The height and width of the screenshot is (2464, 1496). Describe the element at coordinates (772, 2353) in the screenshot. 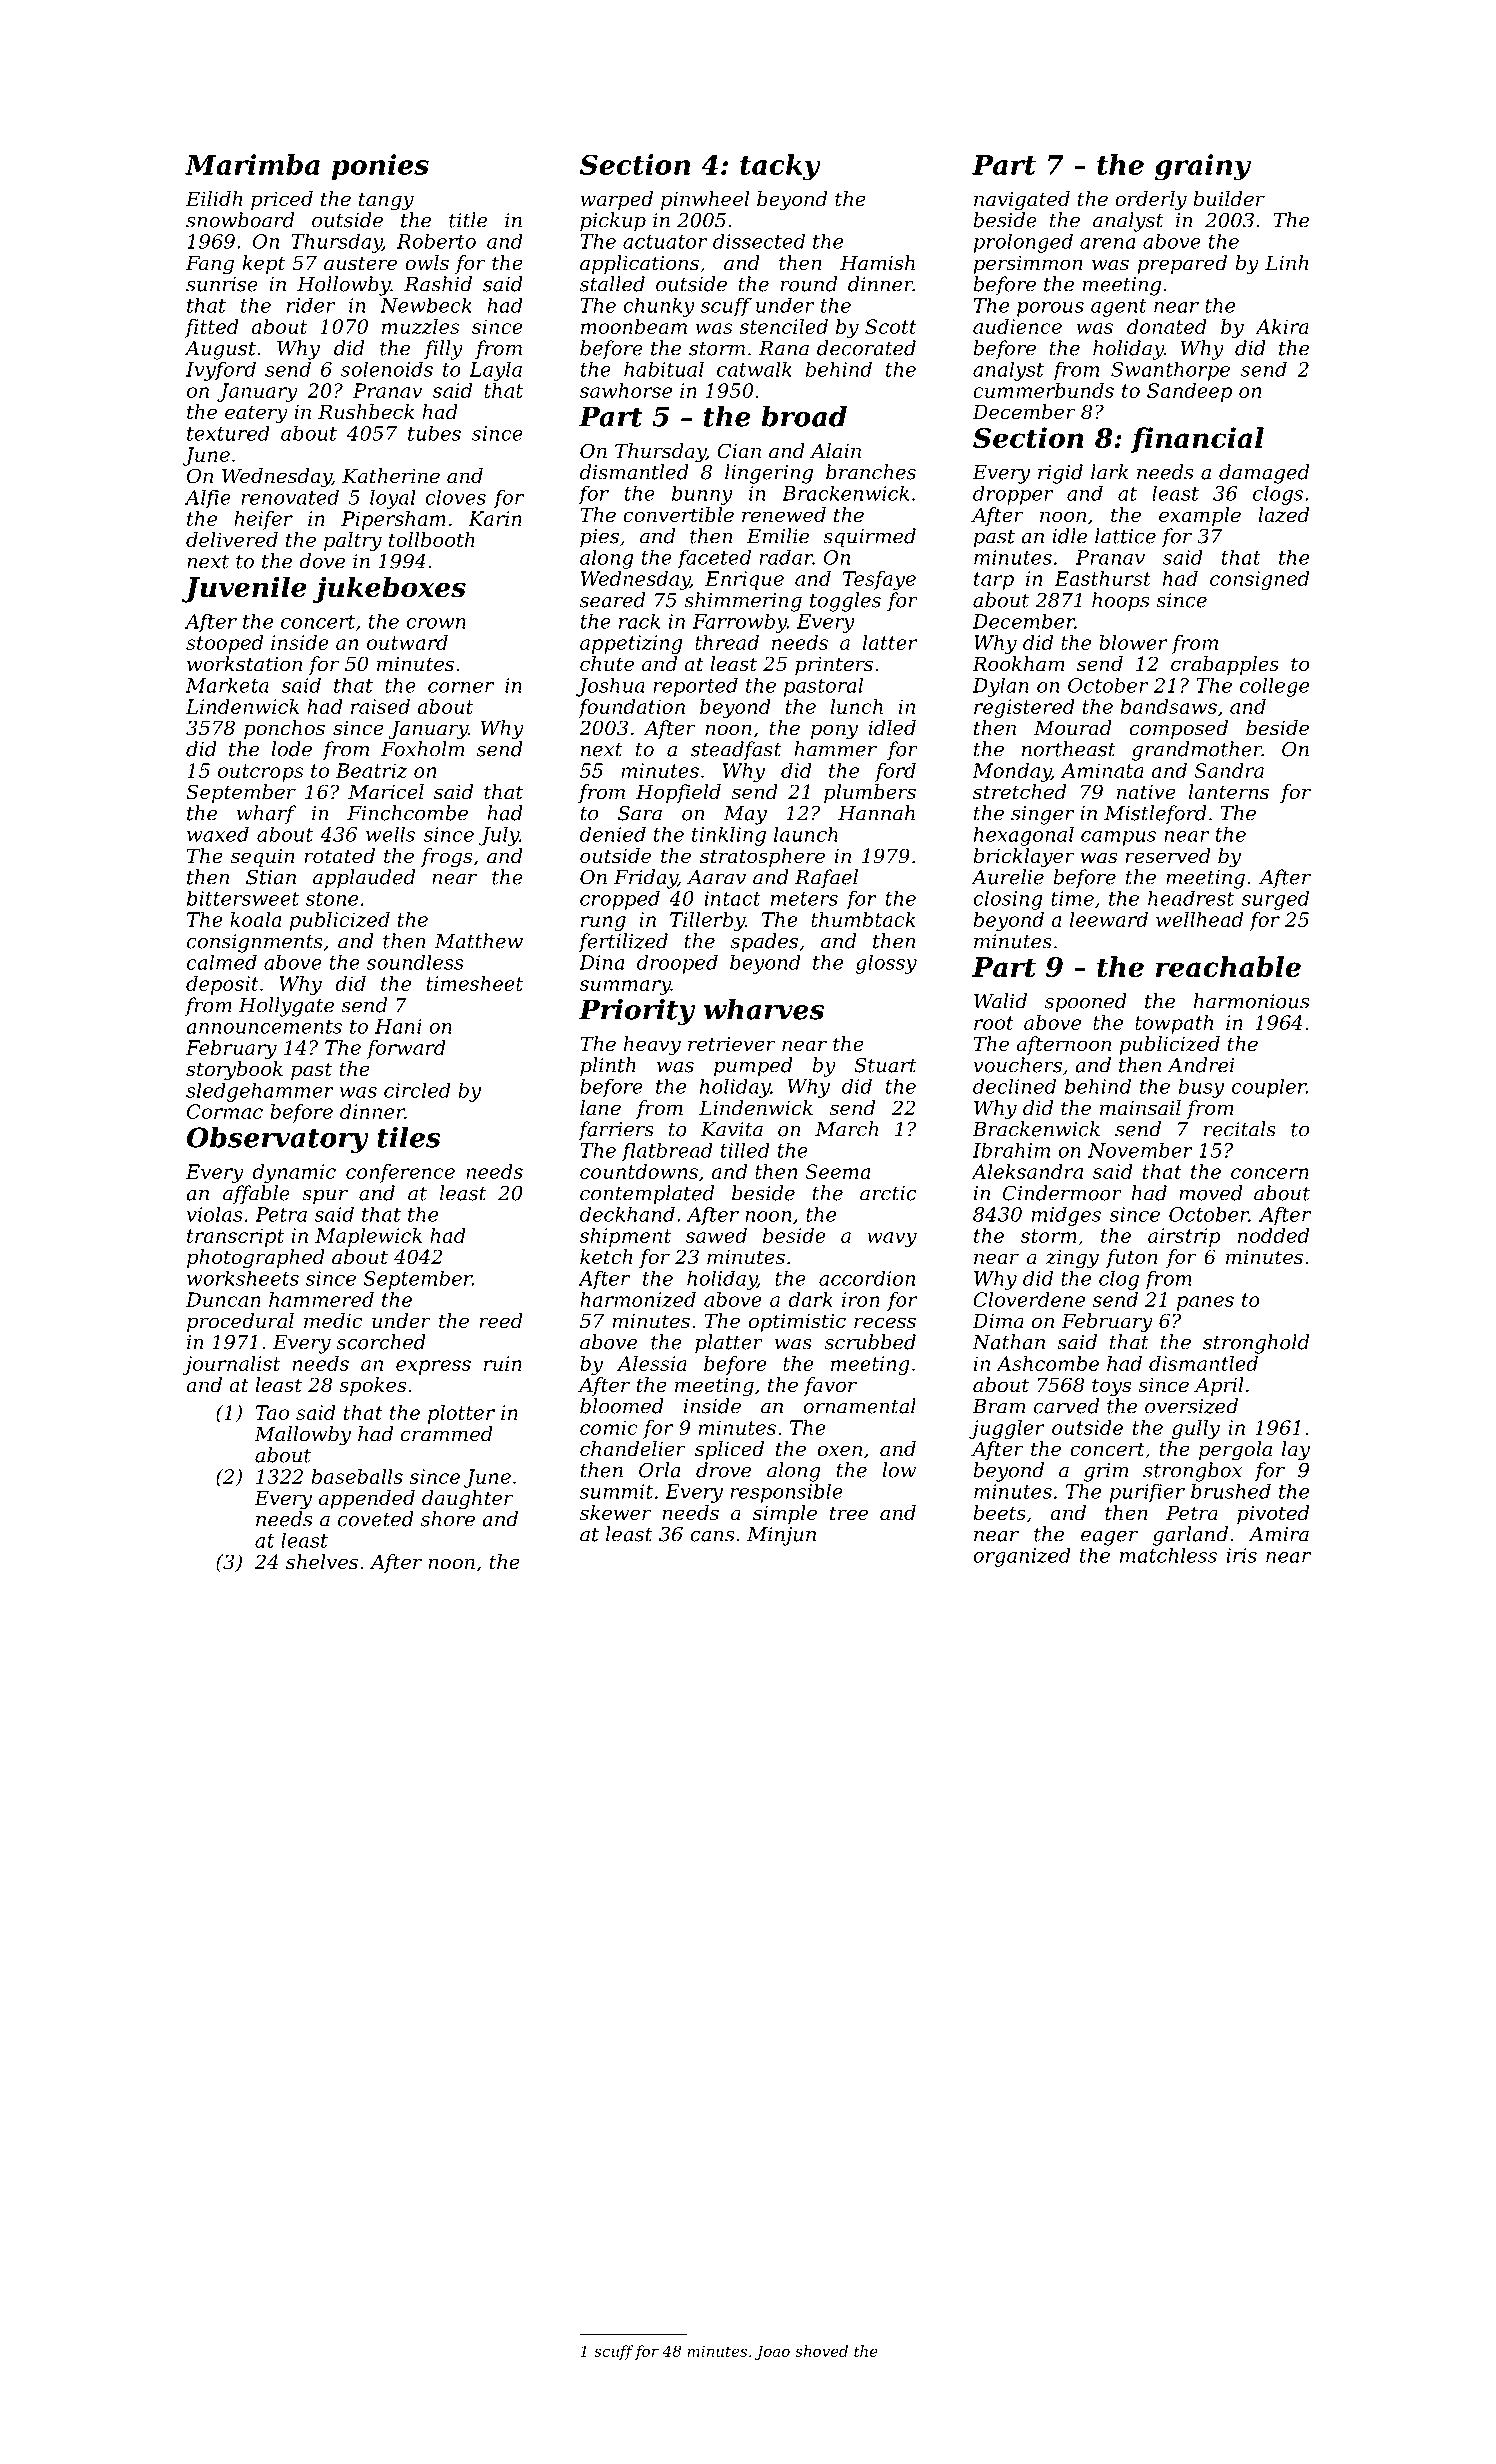

I see `Joao` at that location.
